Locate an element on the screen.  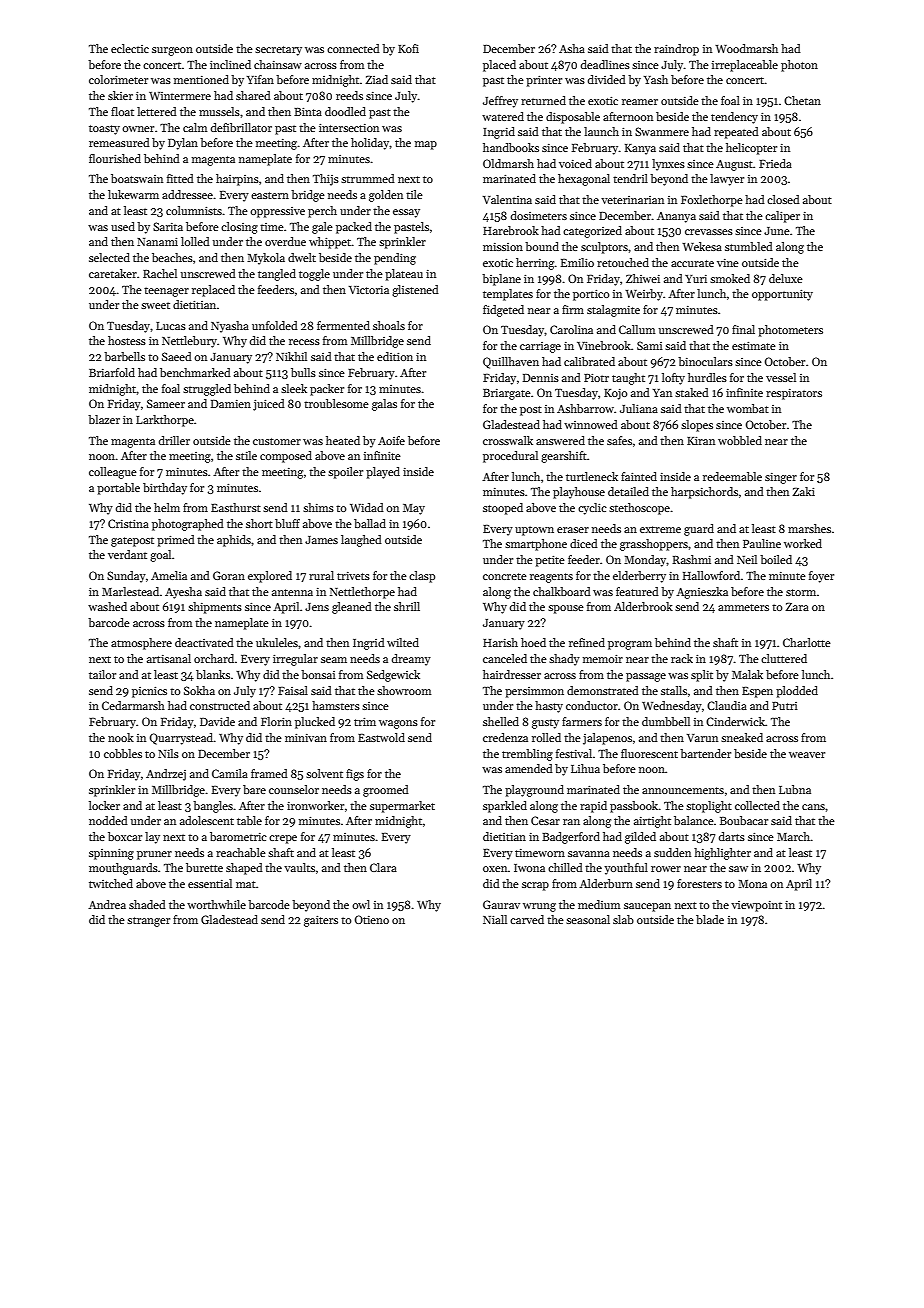
surgeon is located at coordinates (172, 51).
